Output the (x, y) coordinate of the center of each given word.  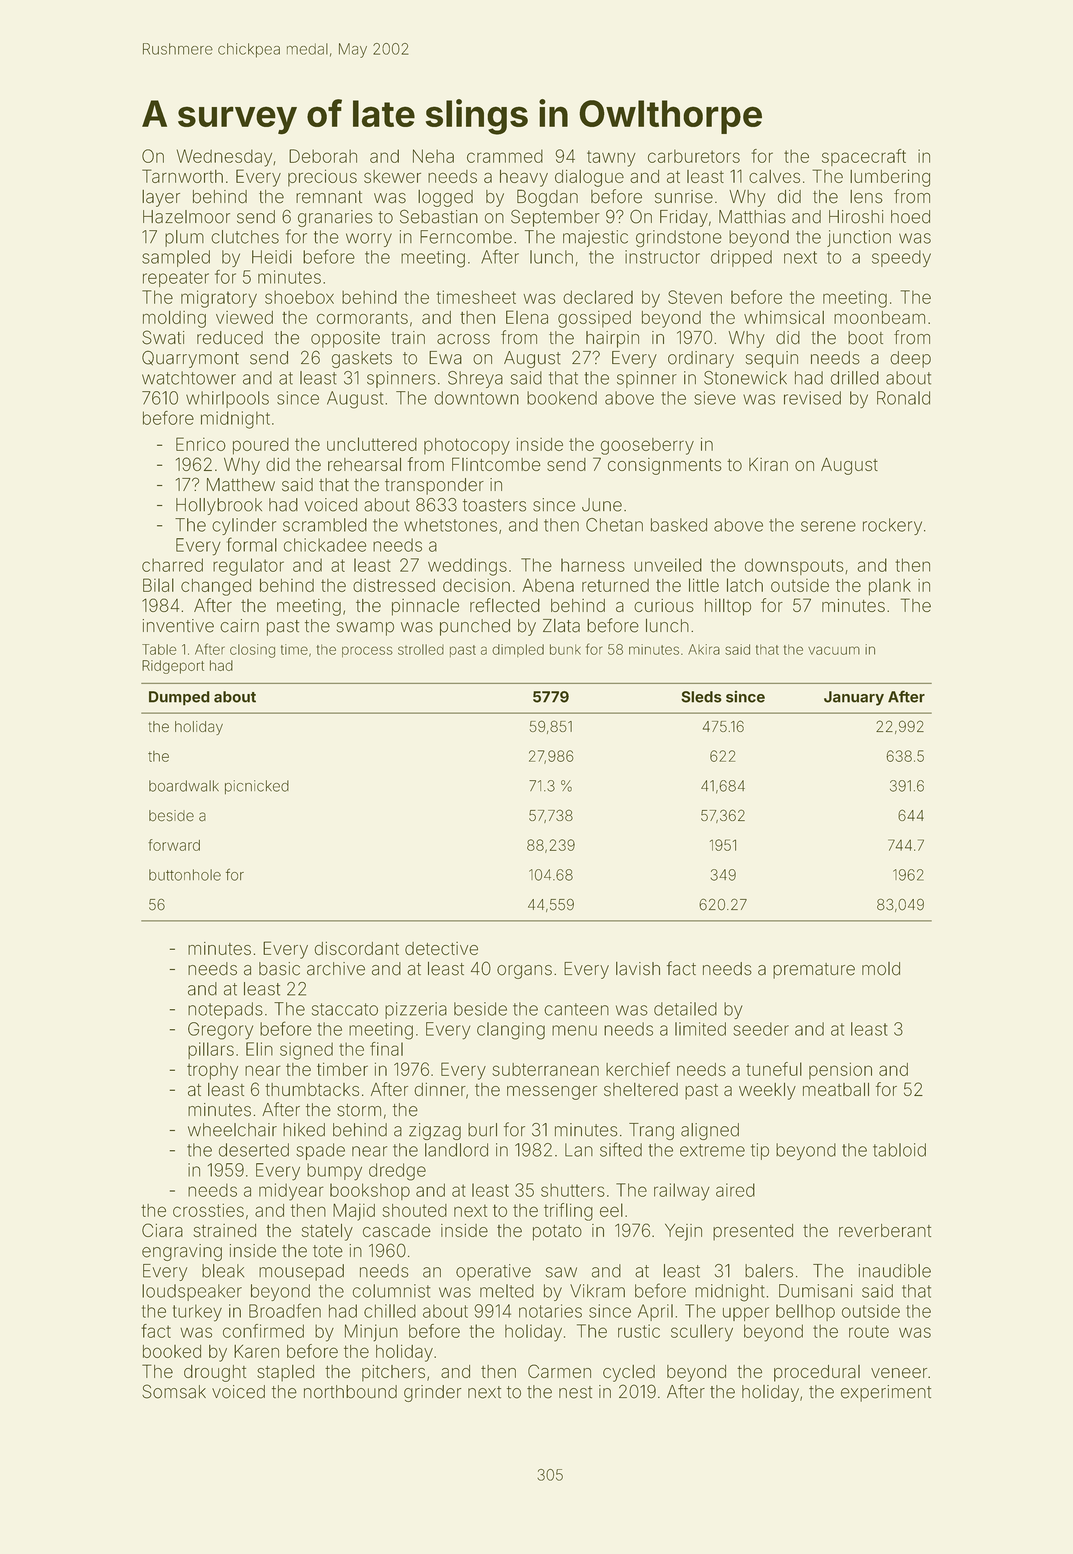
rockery (892, 526)
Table (159, 649)
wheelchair (232, 1130)
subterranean (545, 1069)
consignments (665, 466)
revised (812, 398)
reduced (230, 338)
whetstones (450, 525)
